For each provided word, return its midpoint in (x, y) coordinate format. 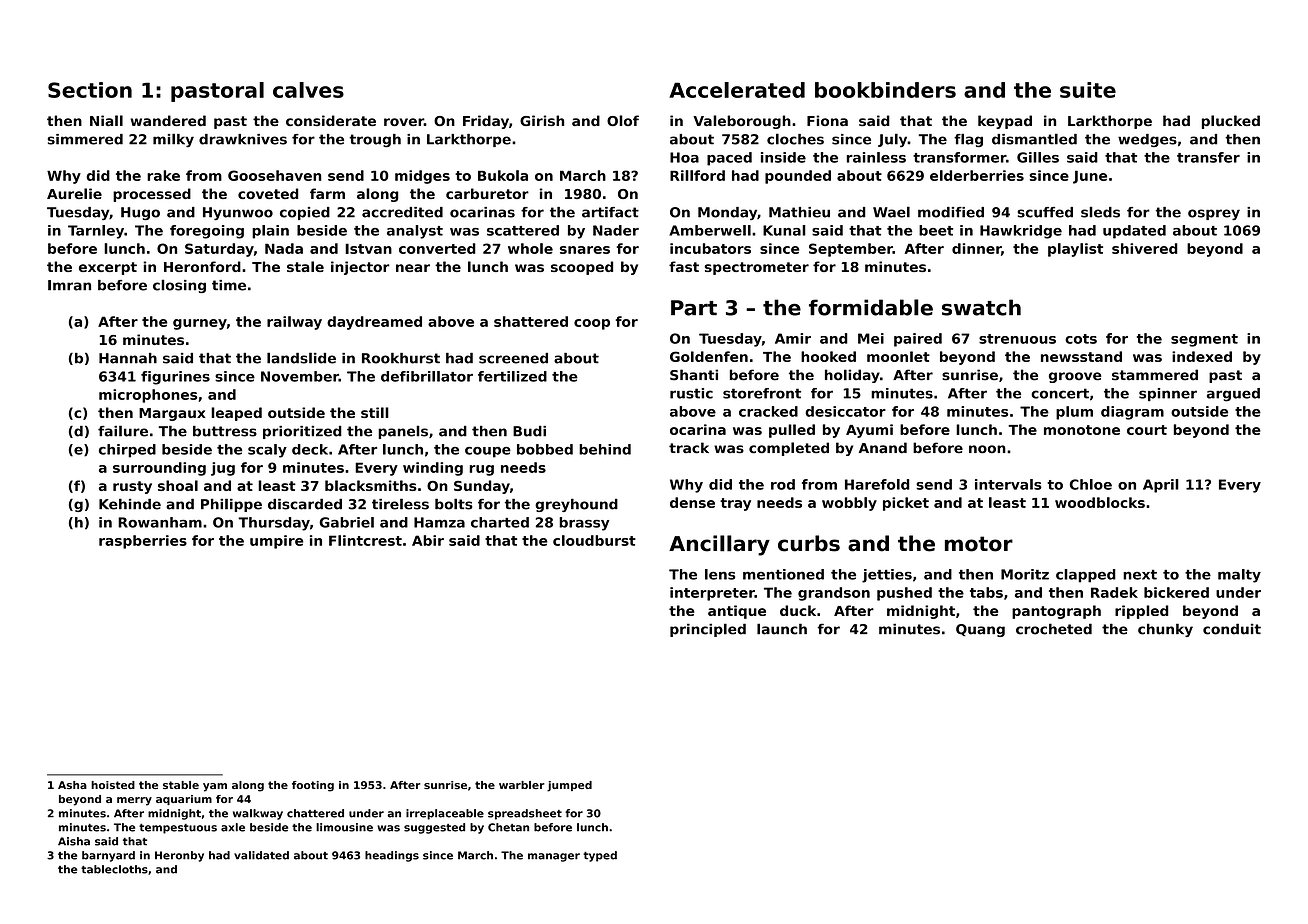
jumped (569, 786)
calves (308, 90)
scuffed (1045, 212)
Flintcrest (365, 540)
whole (530, 248)
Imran (69, 285)
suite (1088, 90)
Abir (428, 540)
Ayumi (869, 431)
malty (1239, 576)
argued (1233, 395)
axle (233, 827)
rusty (132, 487)
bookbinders (885, 90)
